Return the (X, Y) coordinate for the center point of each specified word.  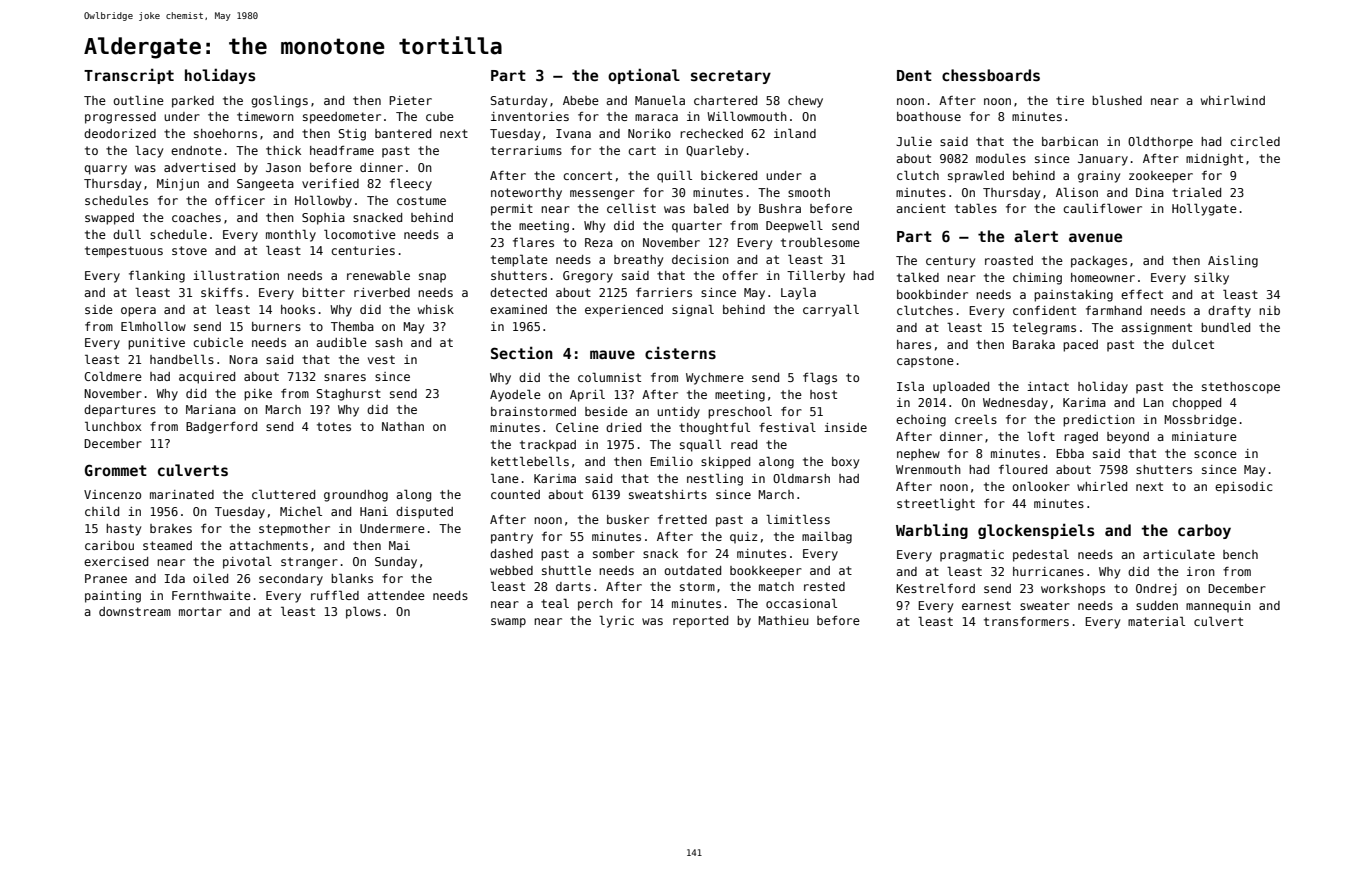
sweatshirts (668, 494)
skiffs (222, 292)
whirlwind (1233, 100)
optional (644, 76)
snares (345, 377)
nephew (918, 455)
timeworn (265, 116)
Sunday (396, 563)
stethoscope (1241, 388)
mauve (612, 354)
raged (1081, 438)
